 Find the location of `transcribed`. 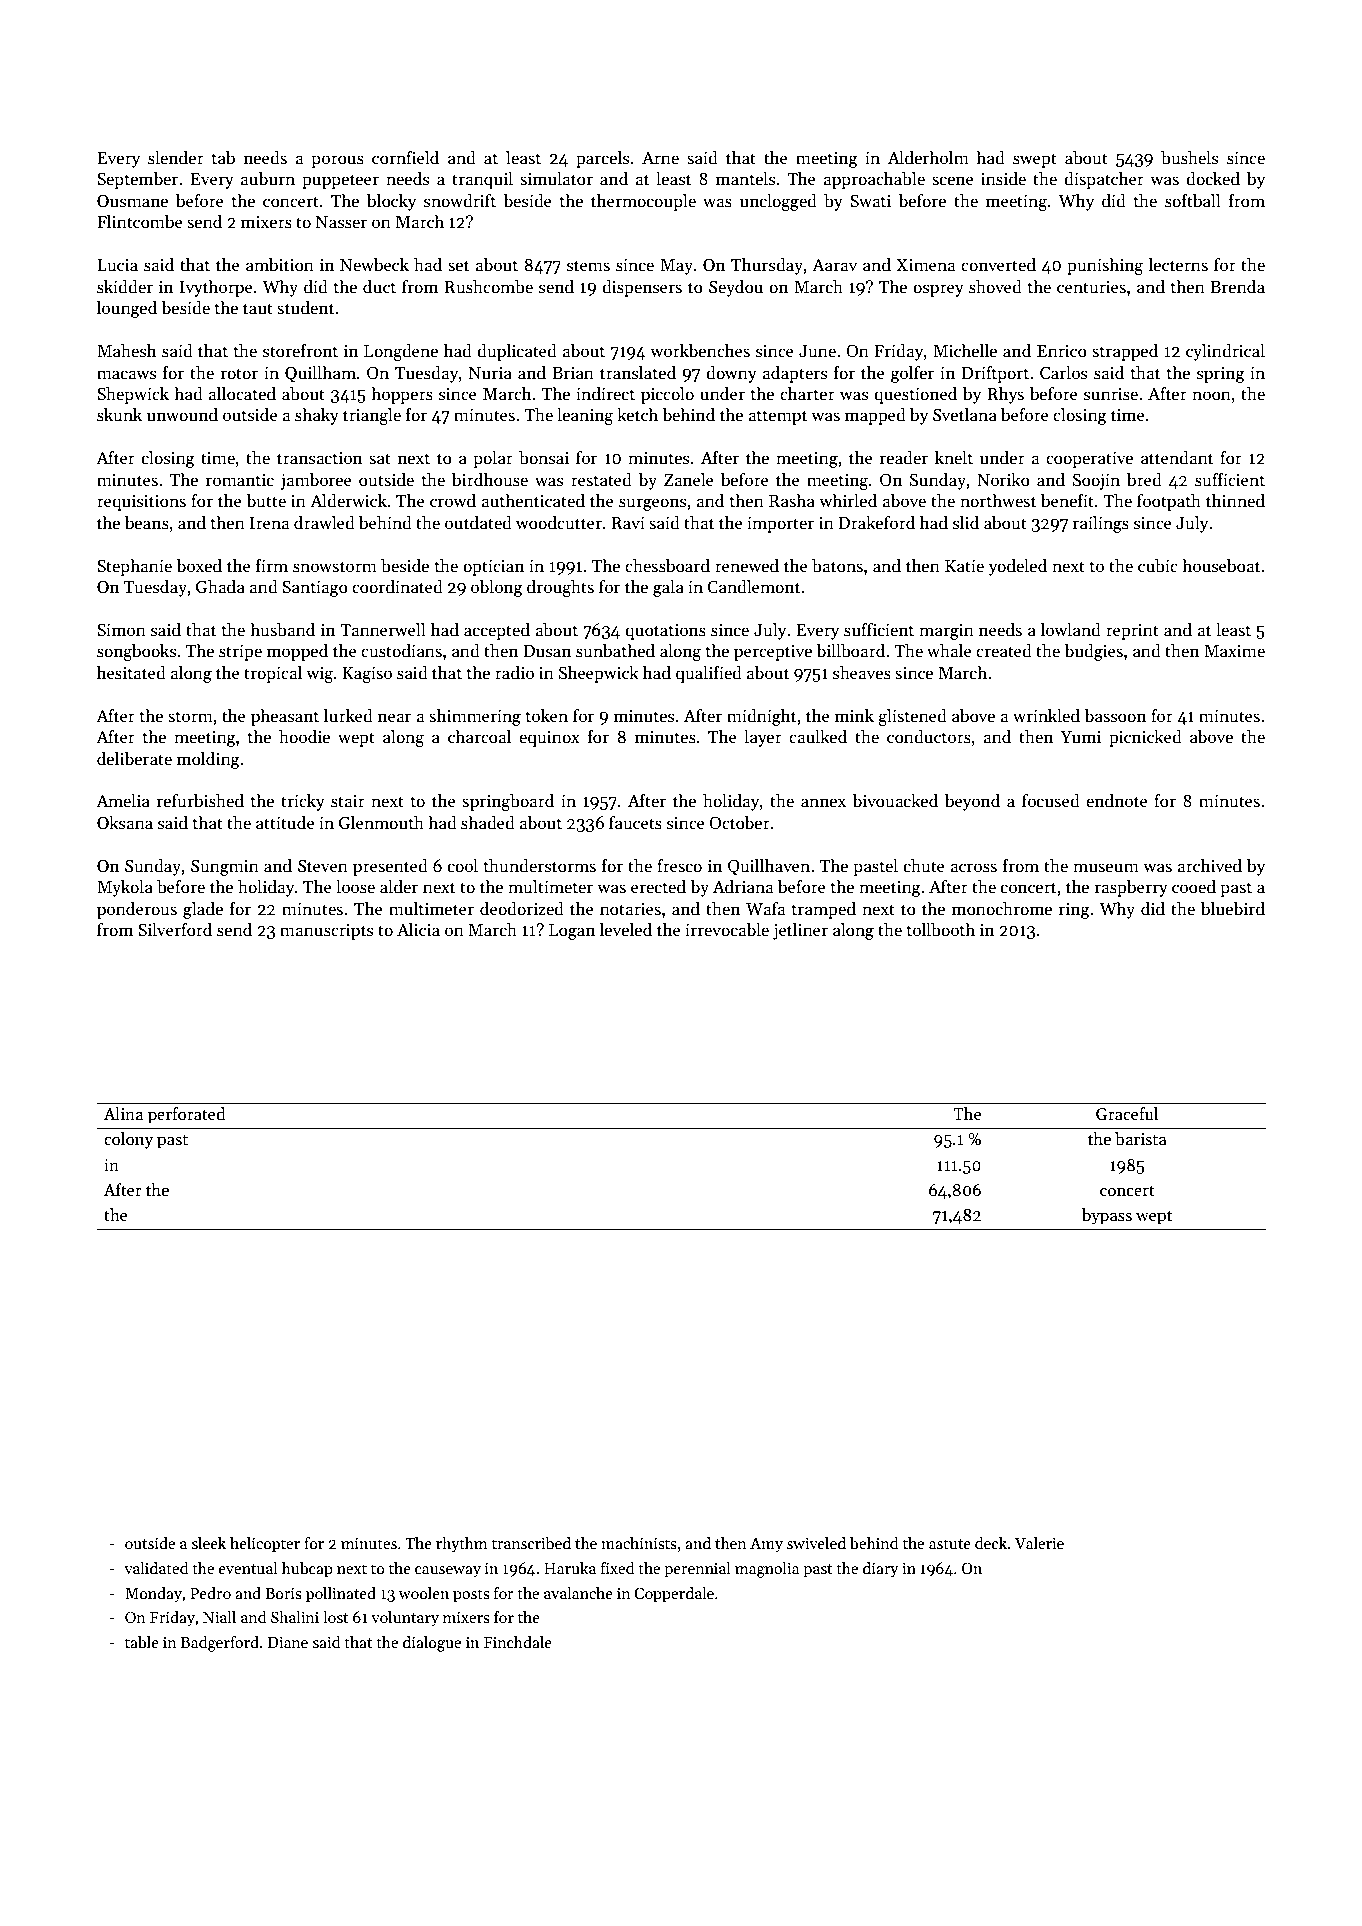

transcribed is located at coordinates (531, 1543).
